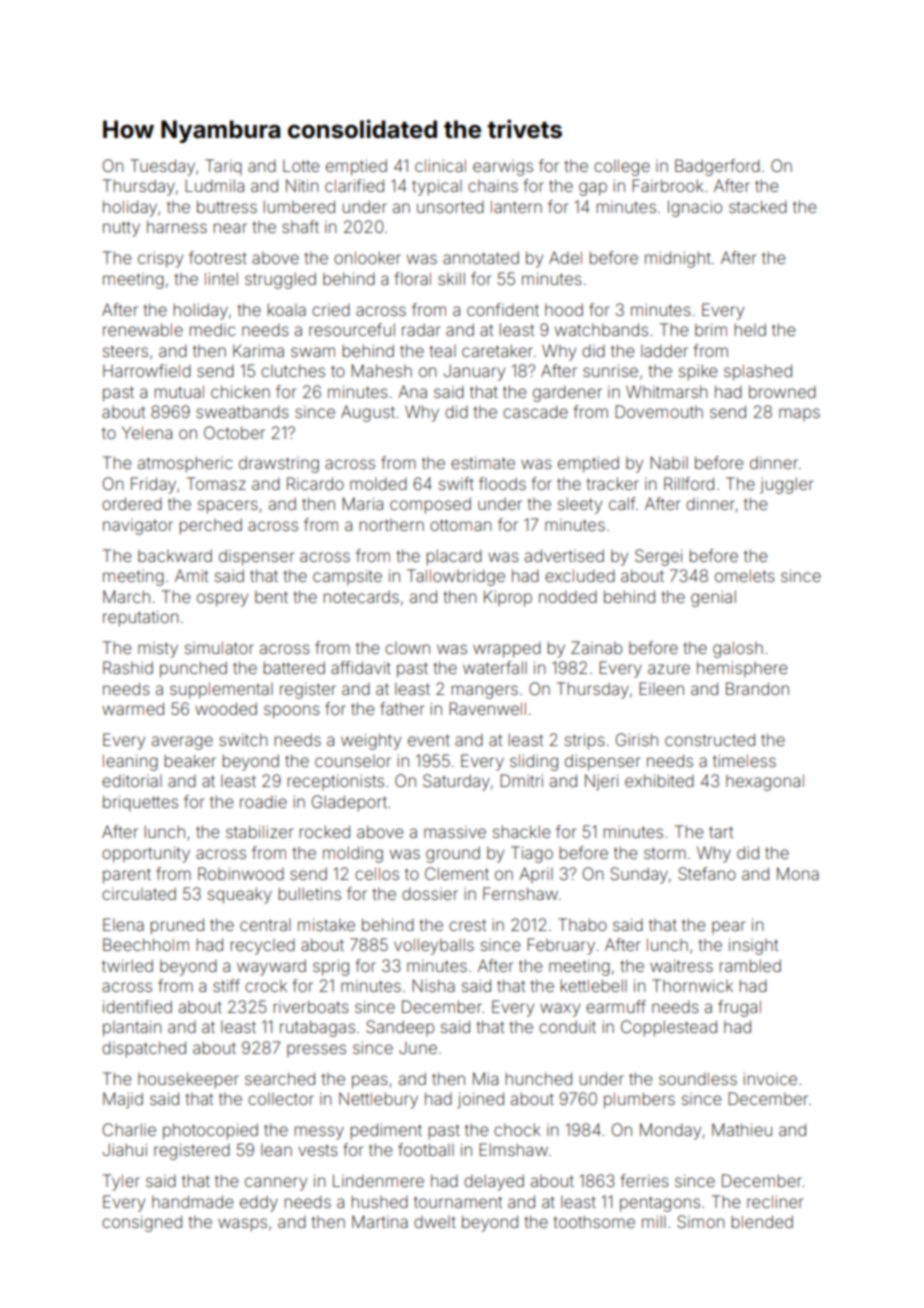 The image size is (924, 1308). Describe the element at coordinates (485, 692) in the document. I see `mangers` at that location.
